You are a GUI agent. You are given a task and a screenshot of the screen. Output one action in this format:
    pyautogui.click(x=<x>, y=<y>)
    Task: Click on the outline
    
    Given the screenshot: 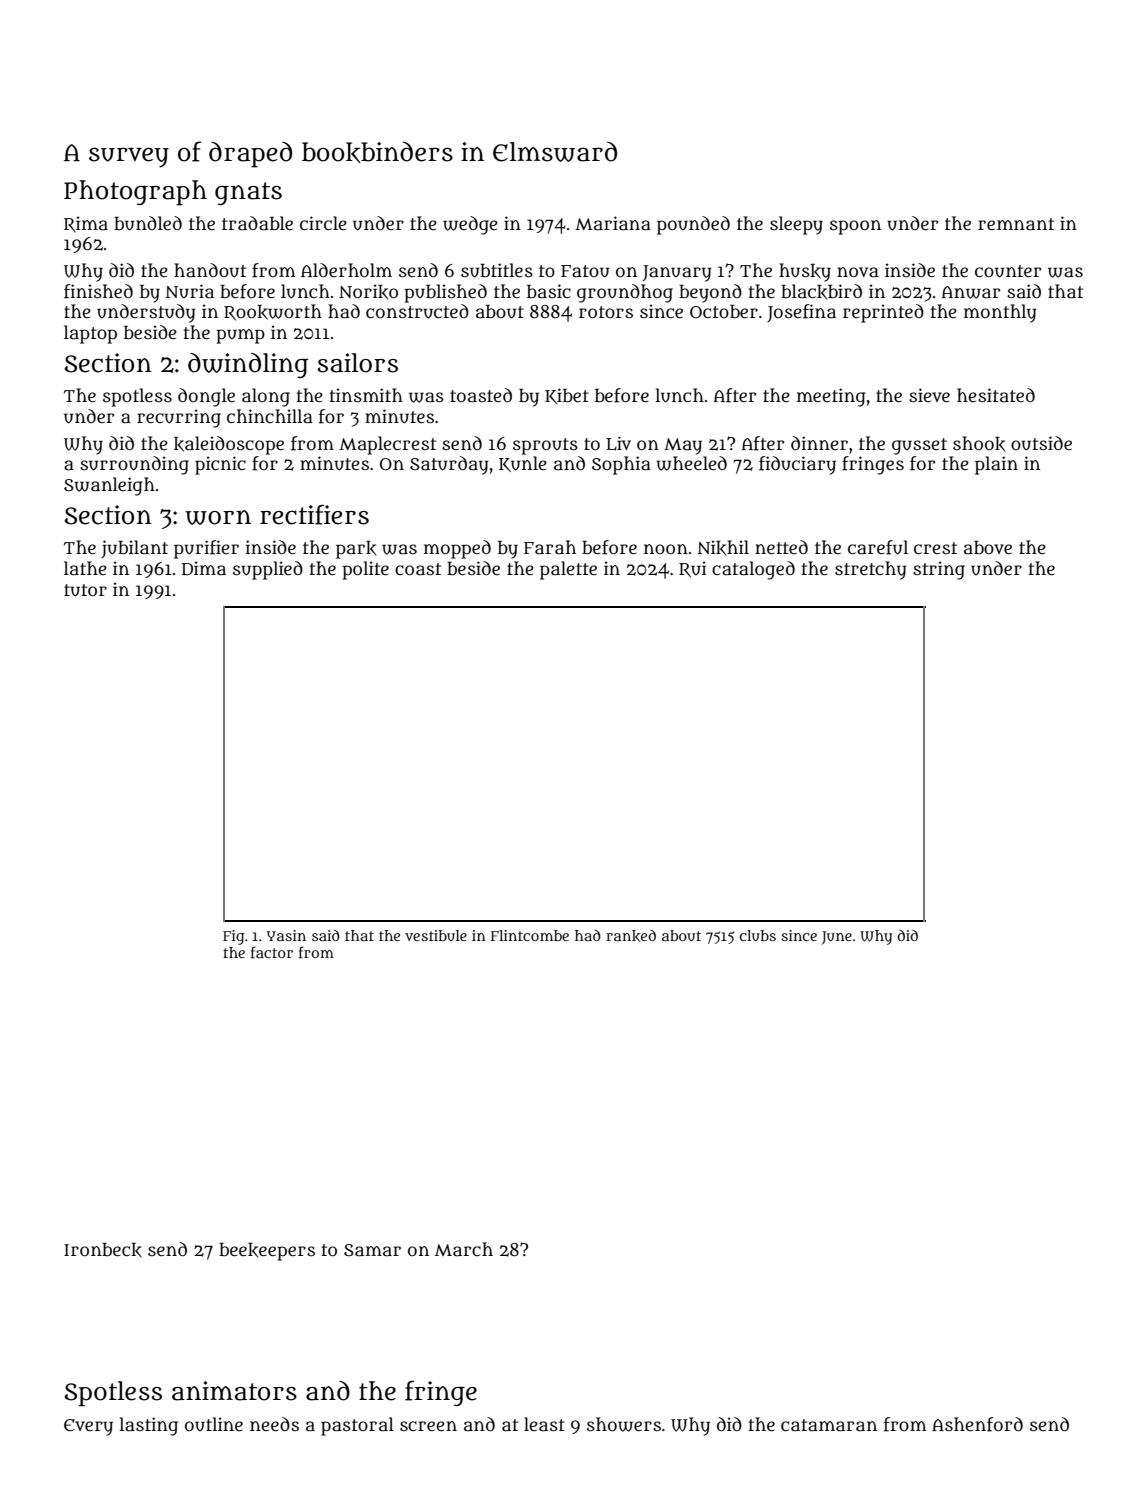 What is the action you would take?
    pyautogui.click(x=214, y=1424)
